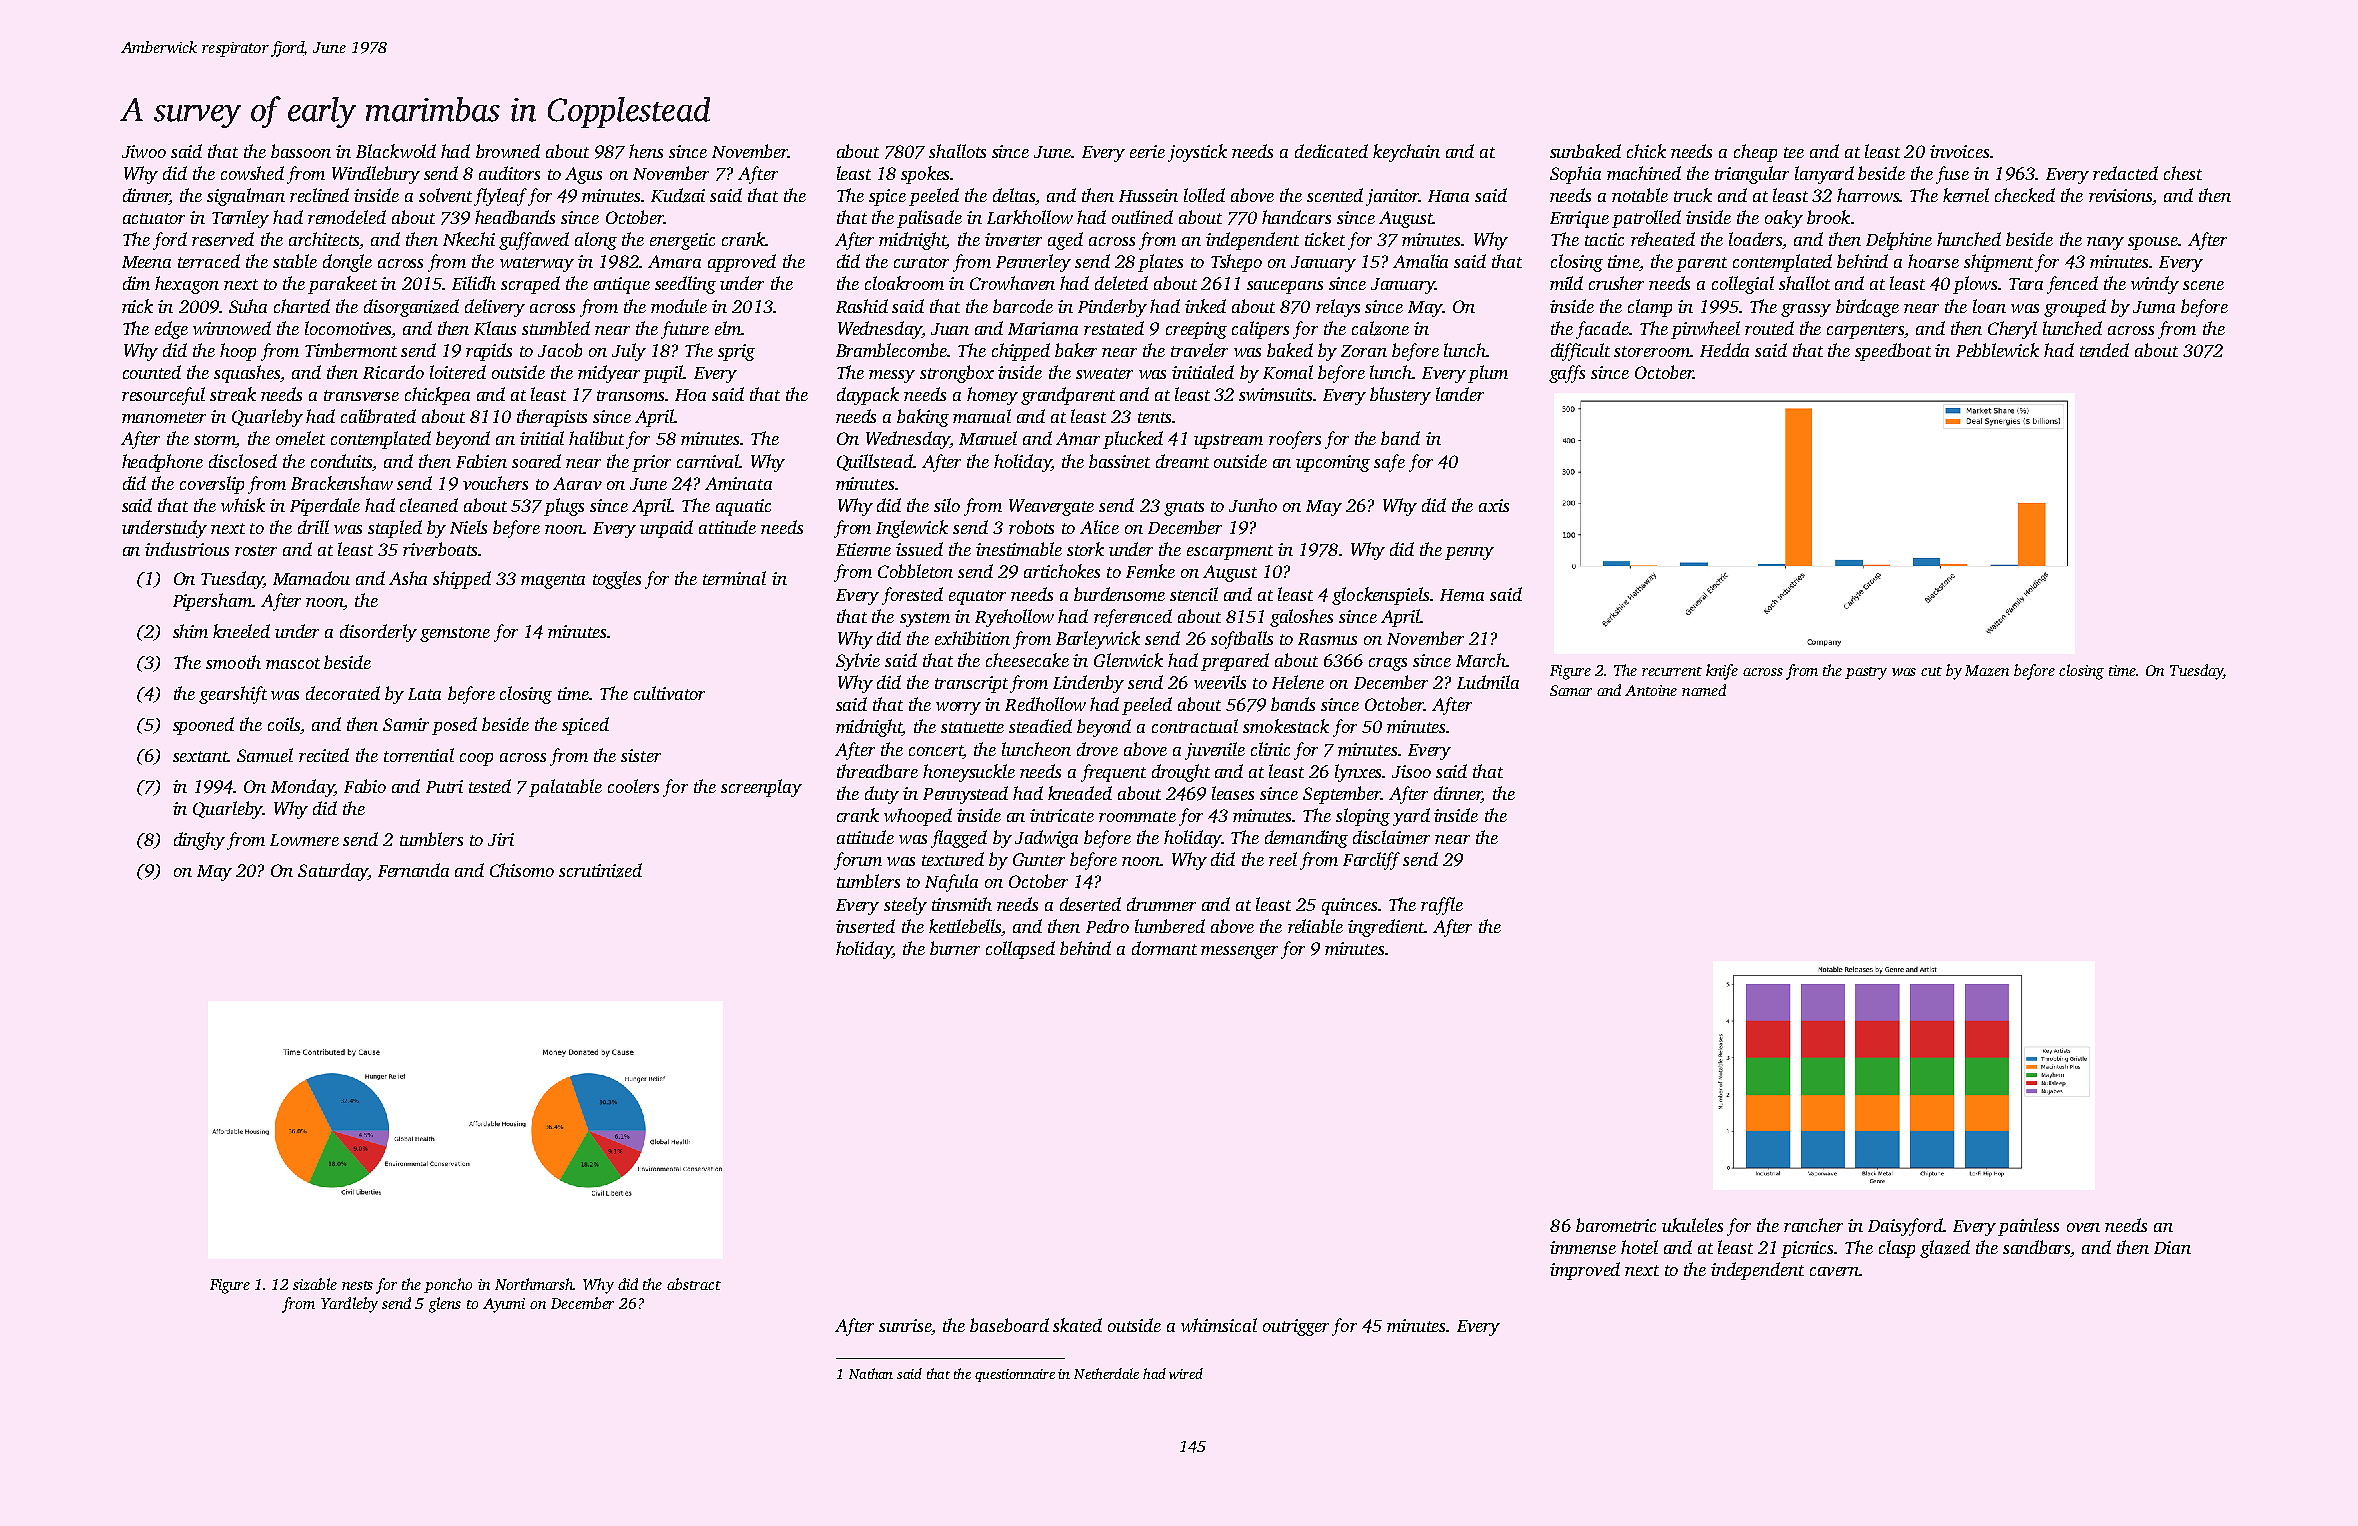 The height and width of the page is (1526, 2358). What do you see at coordinates (203, 726) in the page?
I see `spooned` at bounding box center [203, 726].
